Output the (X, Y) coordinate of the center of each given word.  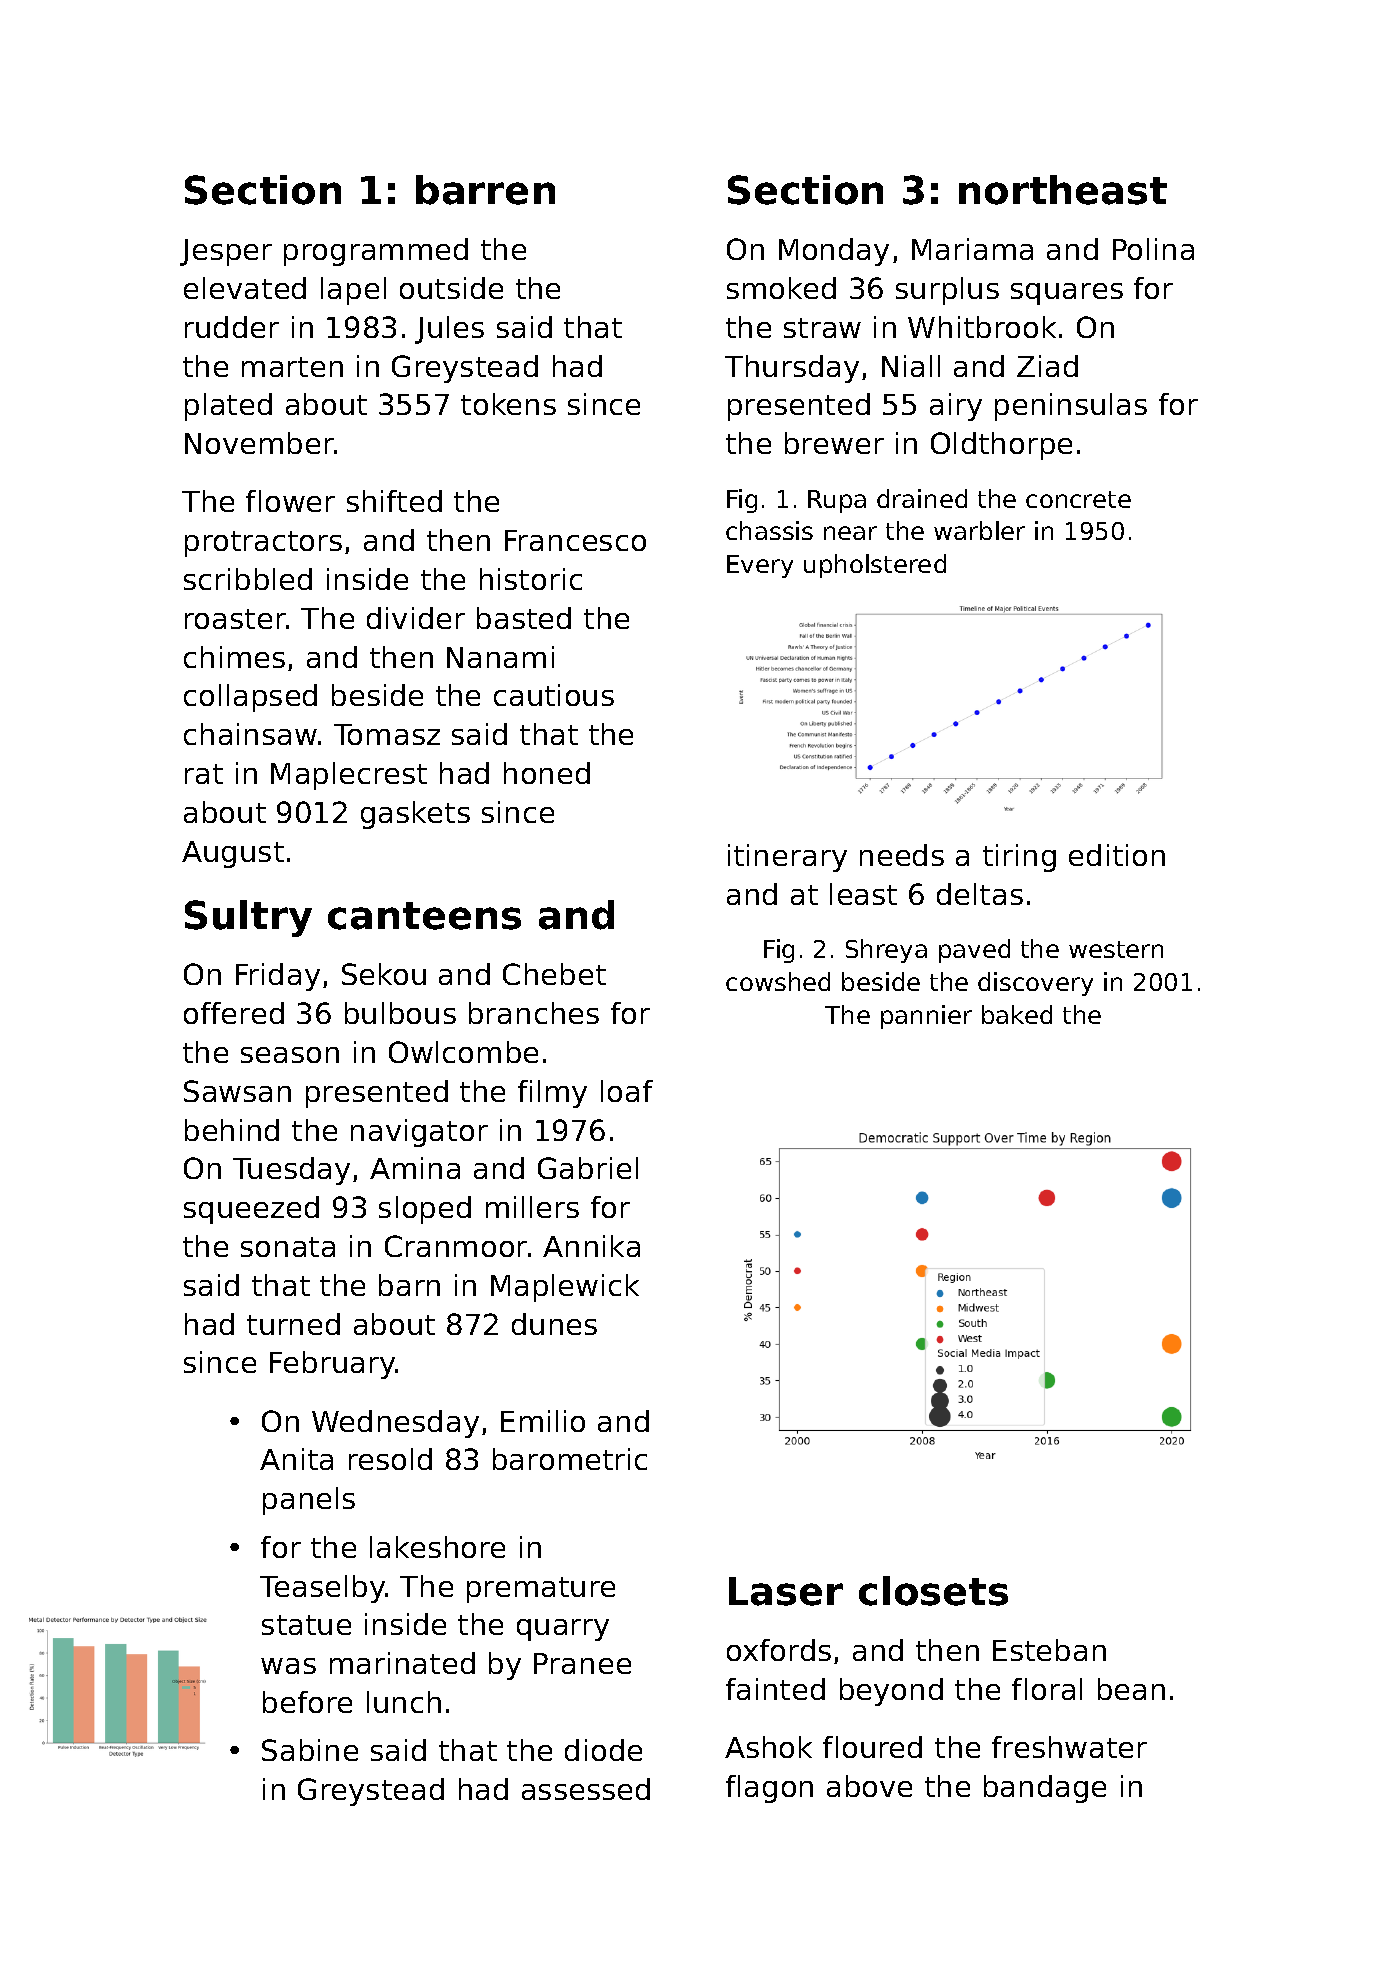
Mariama (972, 249)
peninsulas (1071, 407)
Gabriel (588, 1168)
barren (485, 190)
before (307, 1702)
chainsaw (250, 734)
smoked (781, 288)
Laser (786, 1591)
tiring (1019, 858)
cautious (554, 695)
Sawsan (237, 1091)
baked (1017, 1014)
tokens (508, 404)
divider (416, 618)
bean (1131, 1689)
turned (293, 1324)
